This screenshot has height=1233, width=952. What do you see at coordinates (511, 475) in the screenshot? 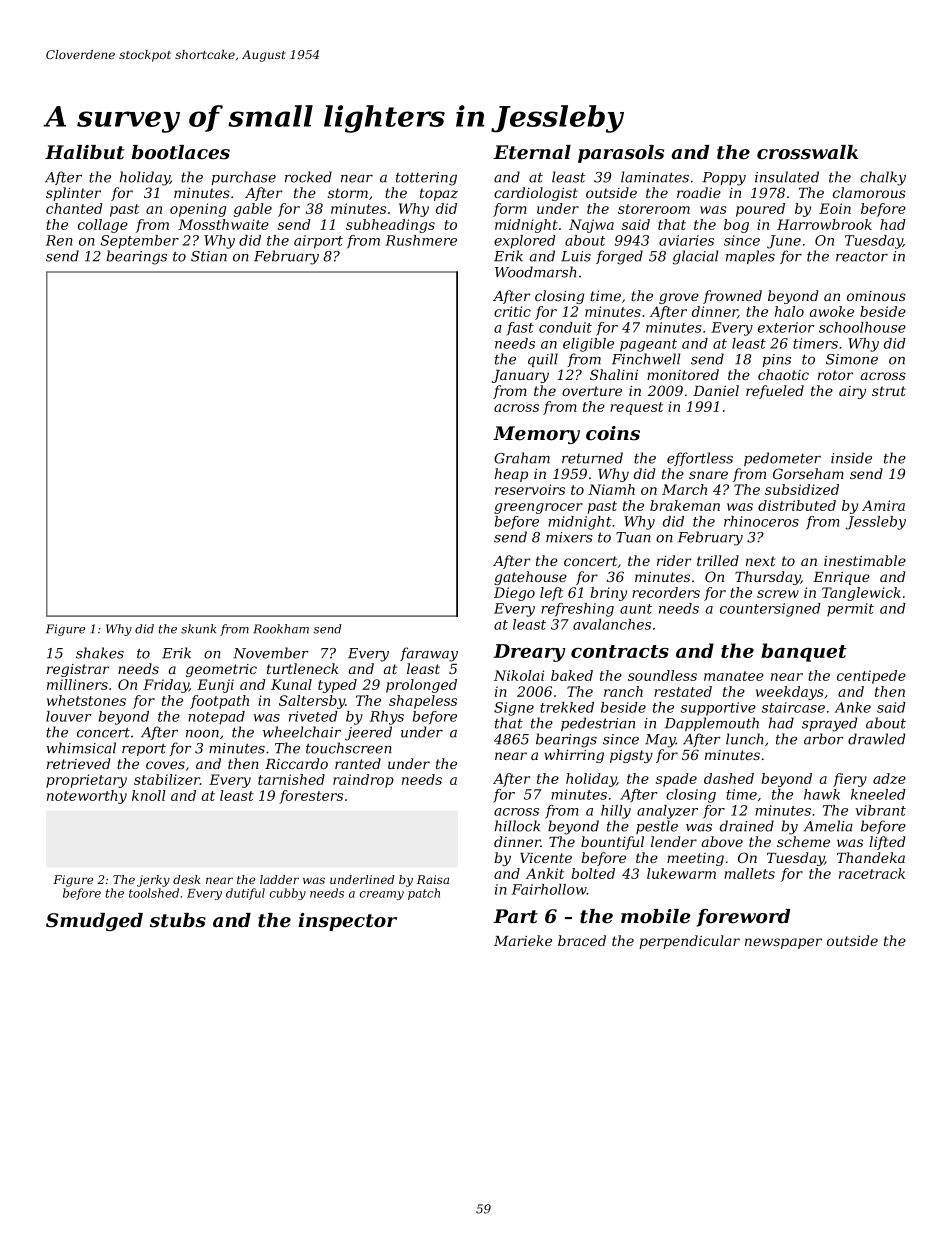
I see `heap` at bounding box center [511, 475].
